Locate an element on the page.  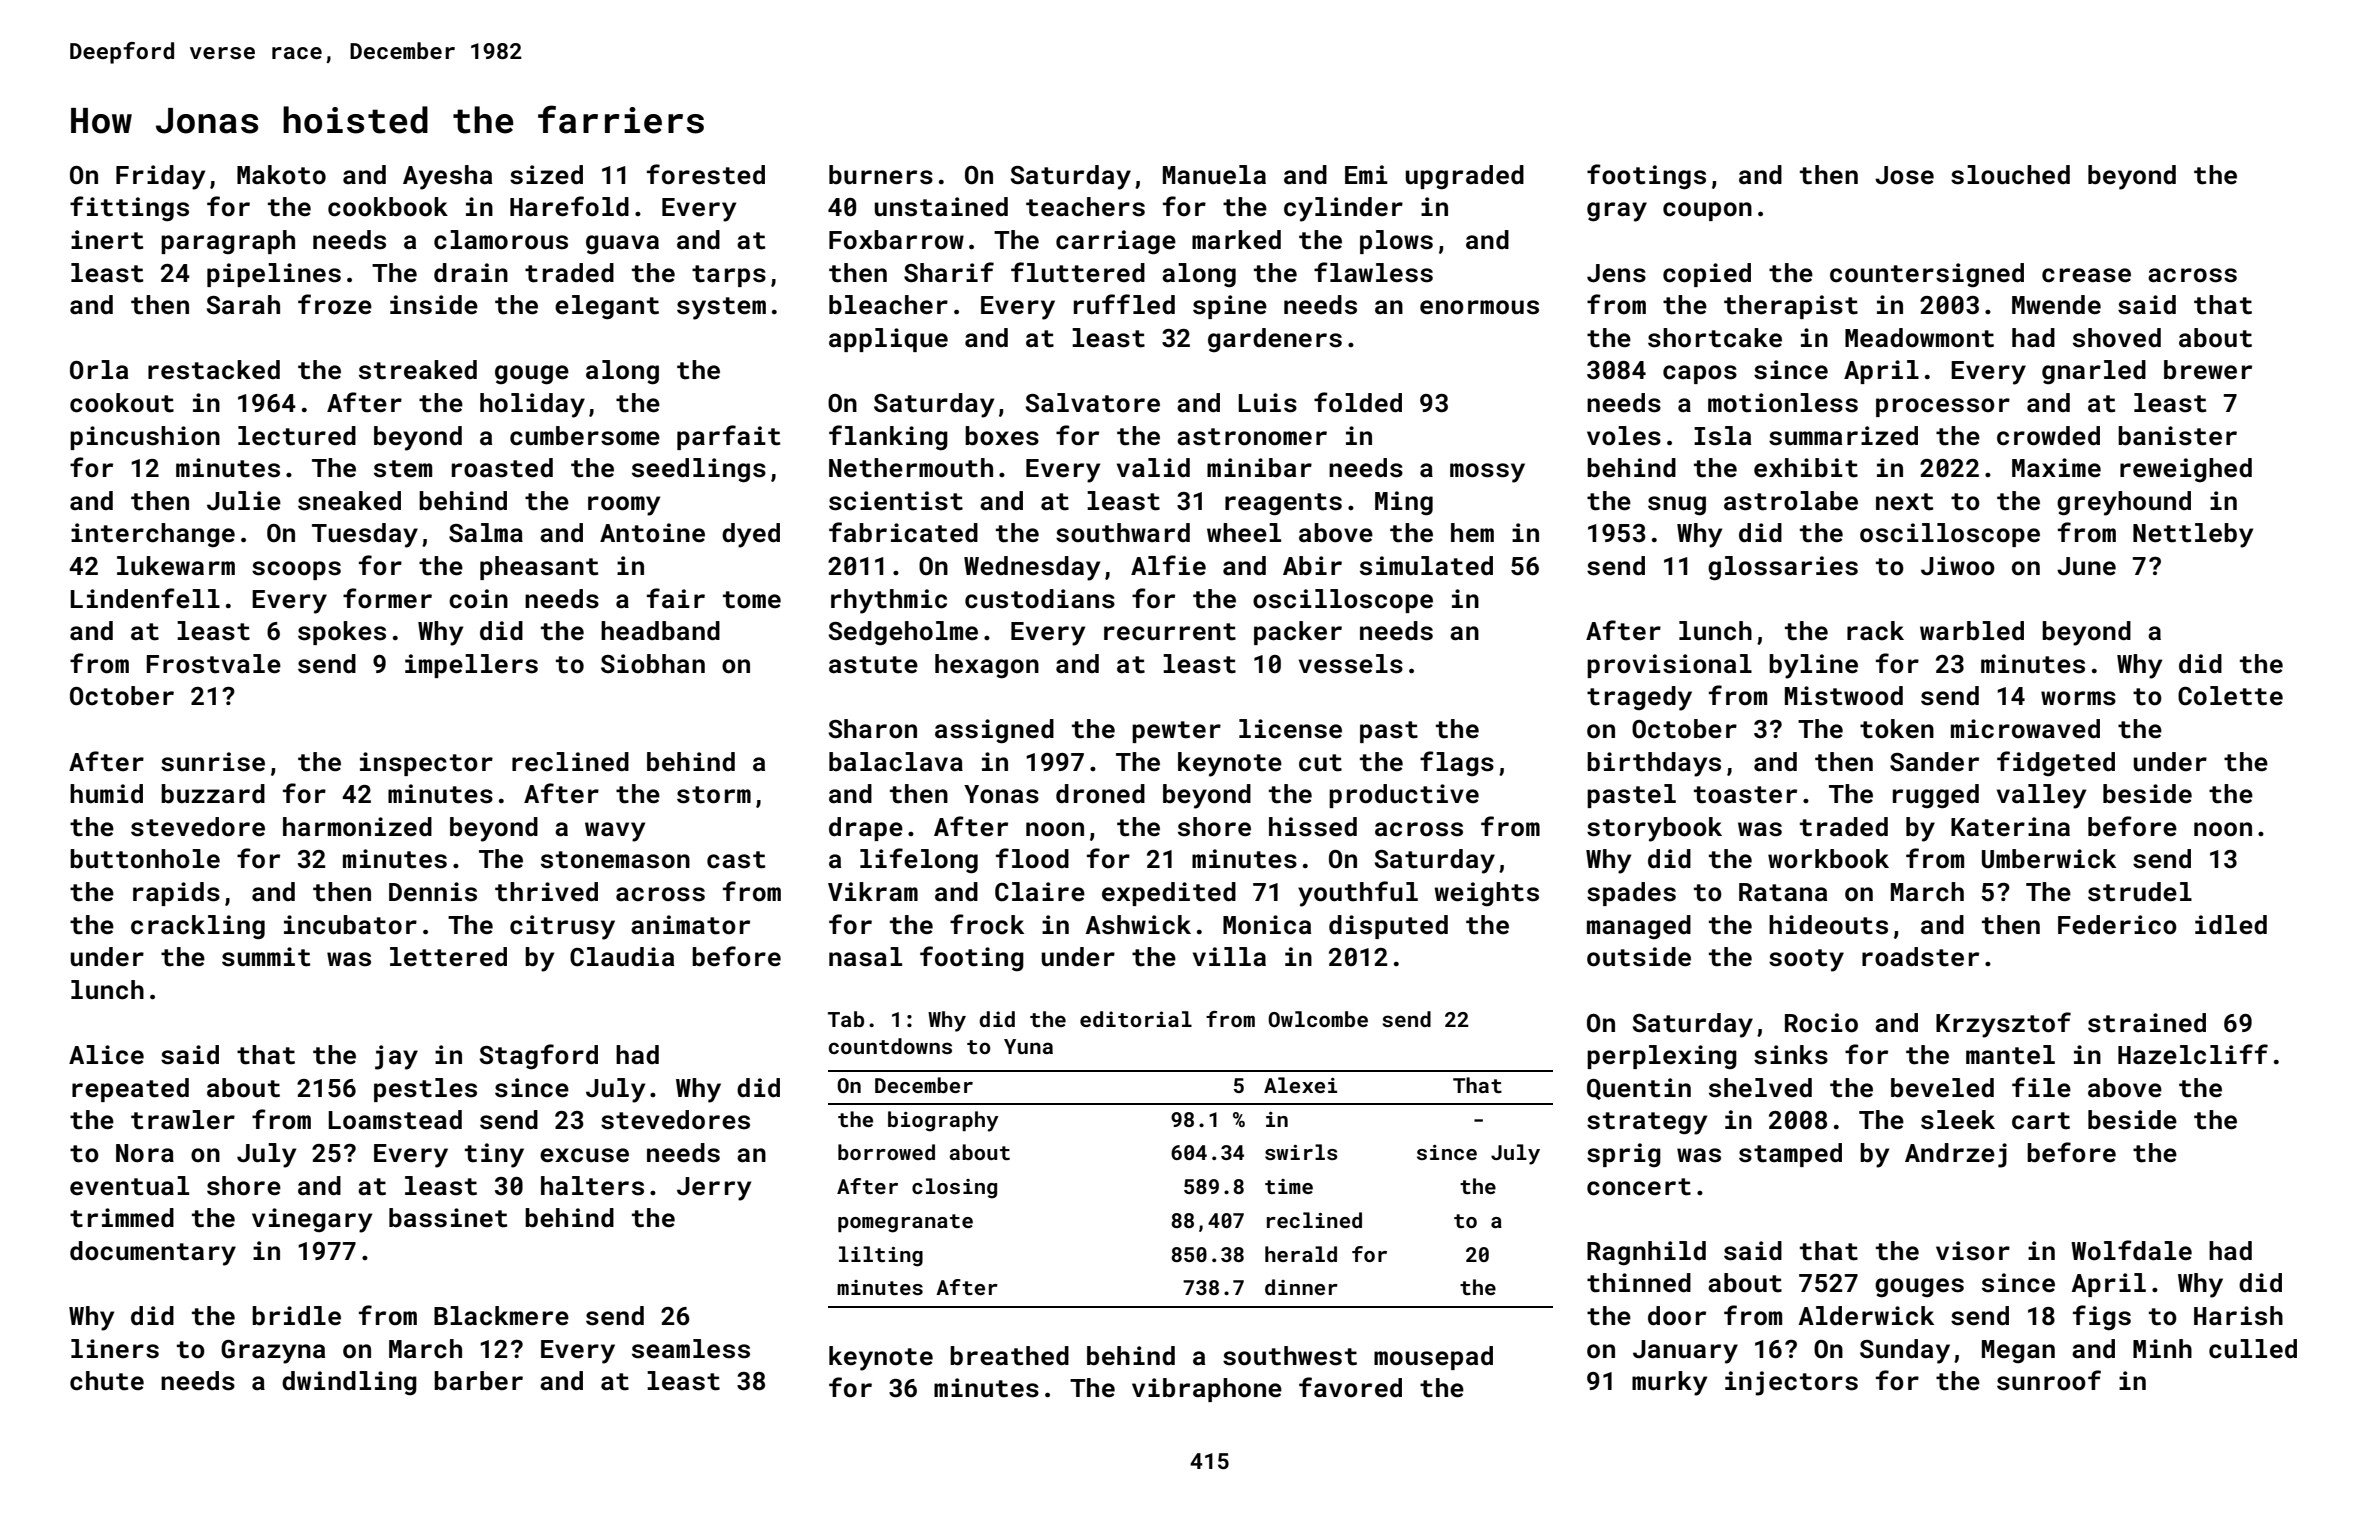
pewter is located at coordinates (1176, 732).
